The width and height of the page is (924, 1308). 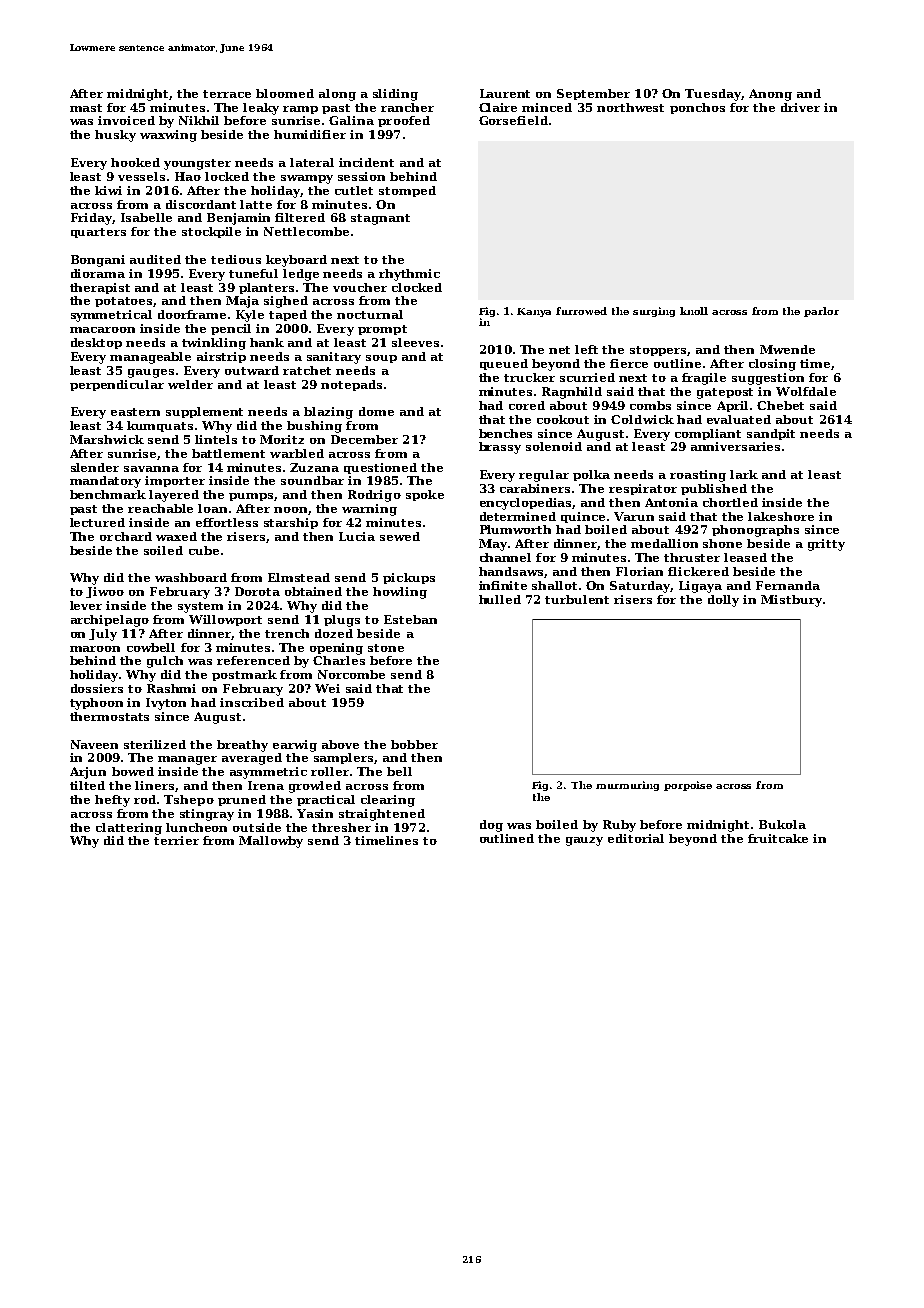 What do you see at coordinates (730, 502) in the page?
I see `chortled` at bounding box center [730, 502].
